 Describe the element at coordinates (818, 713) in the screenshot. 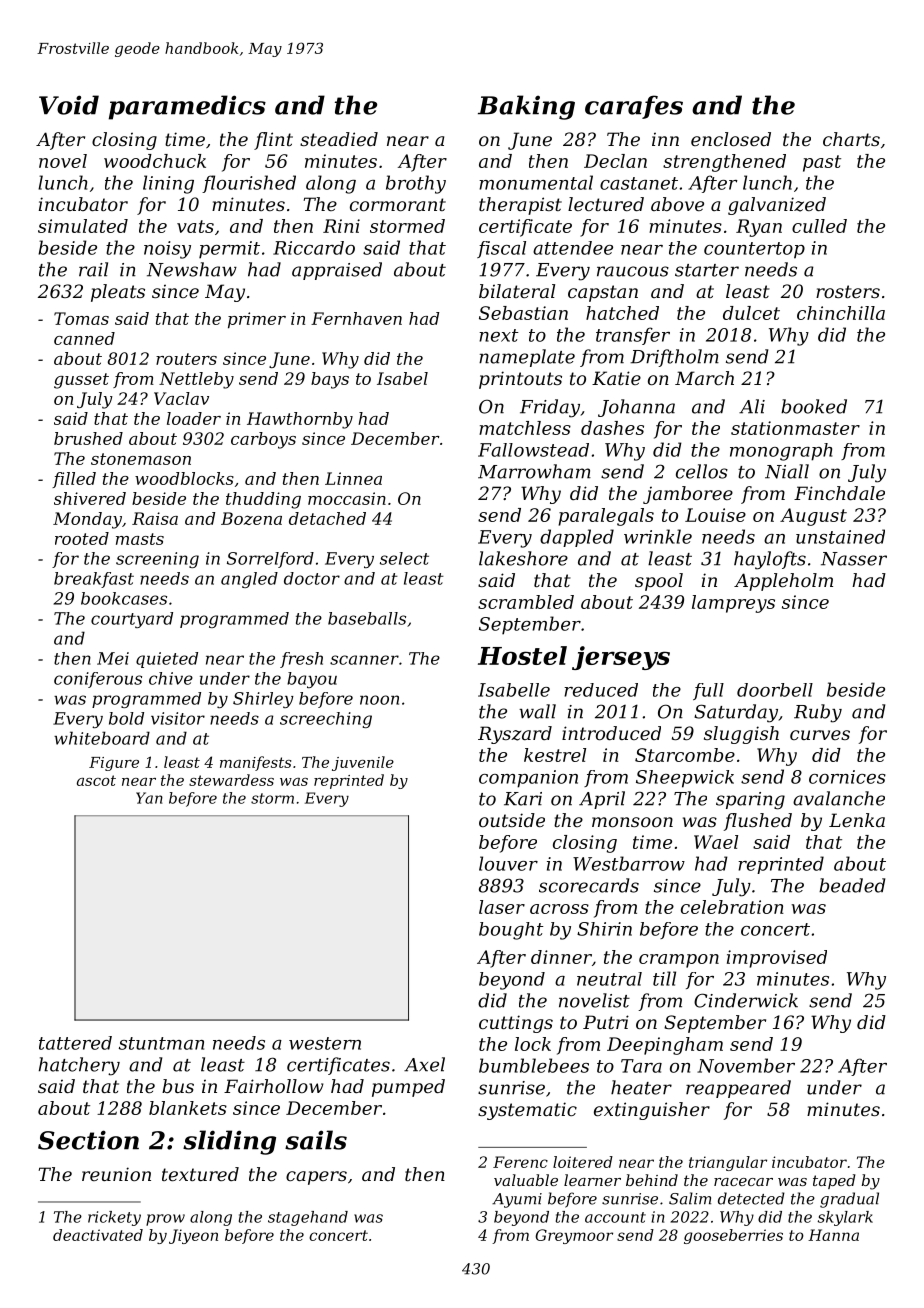

I see `Ruby` at that location.
